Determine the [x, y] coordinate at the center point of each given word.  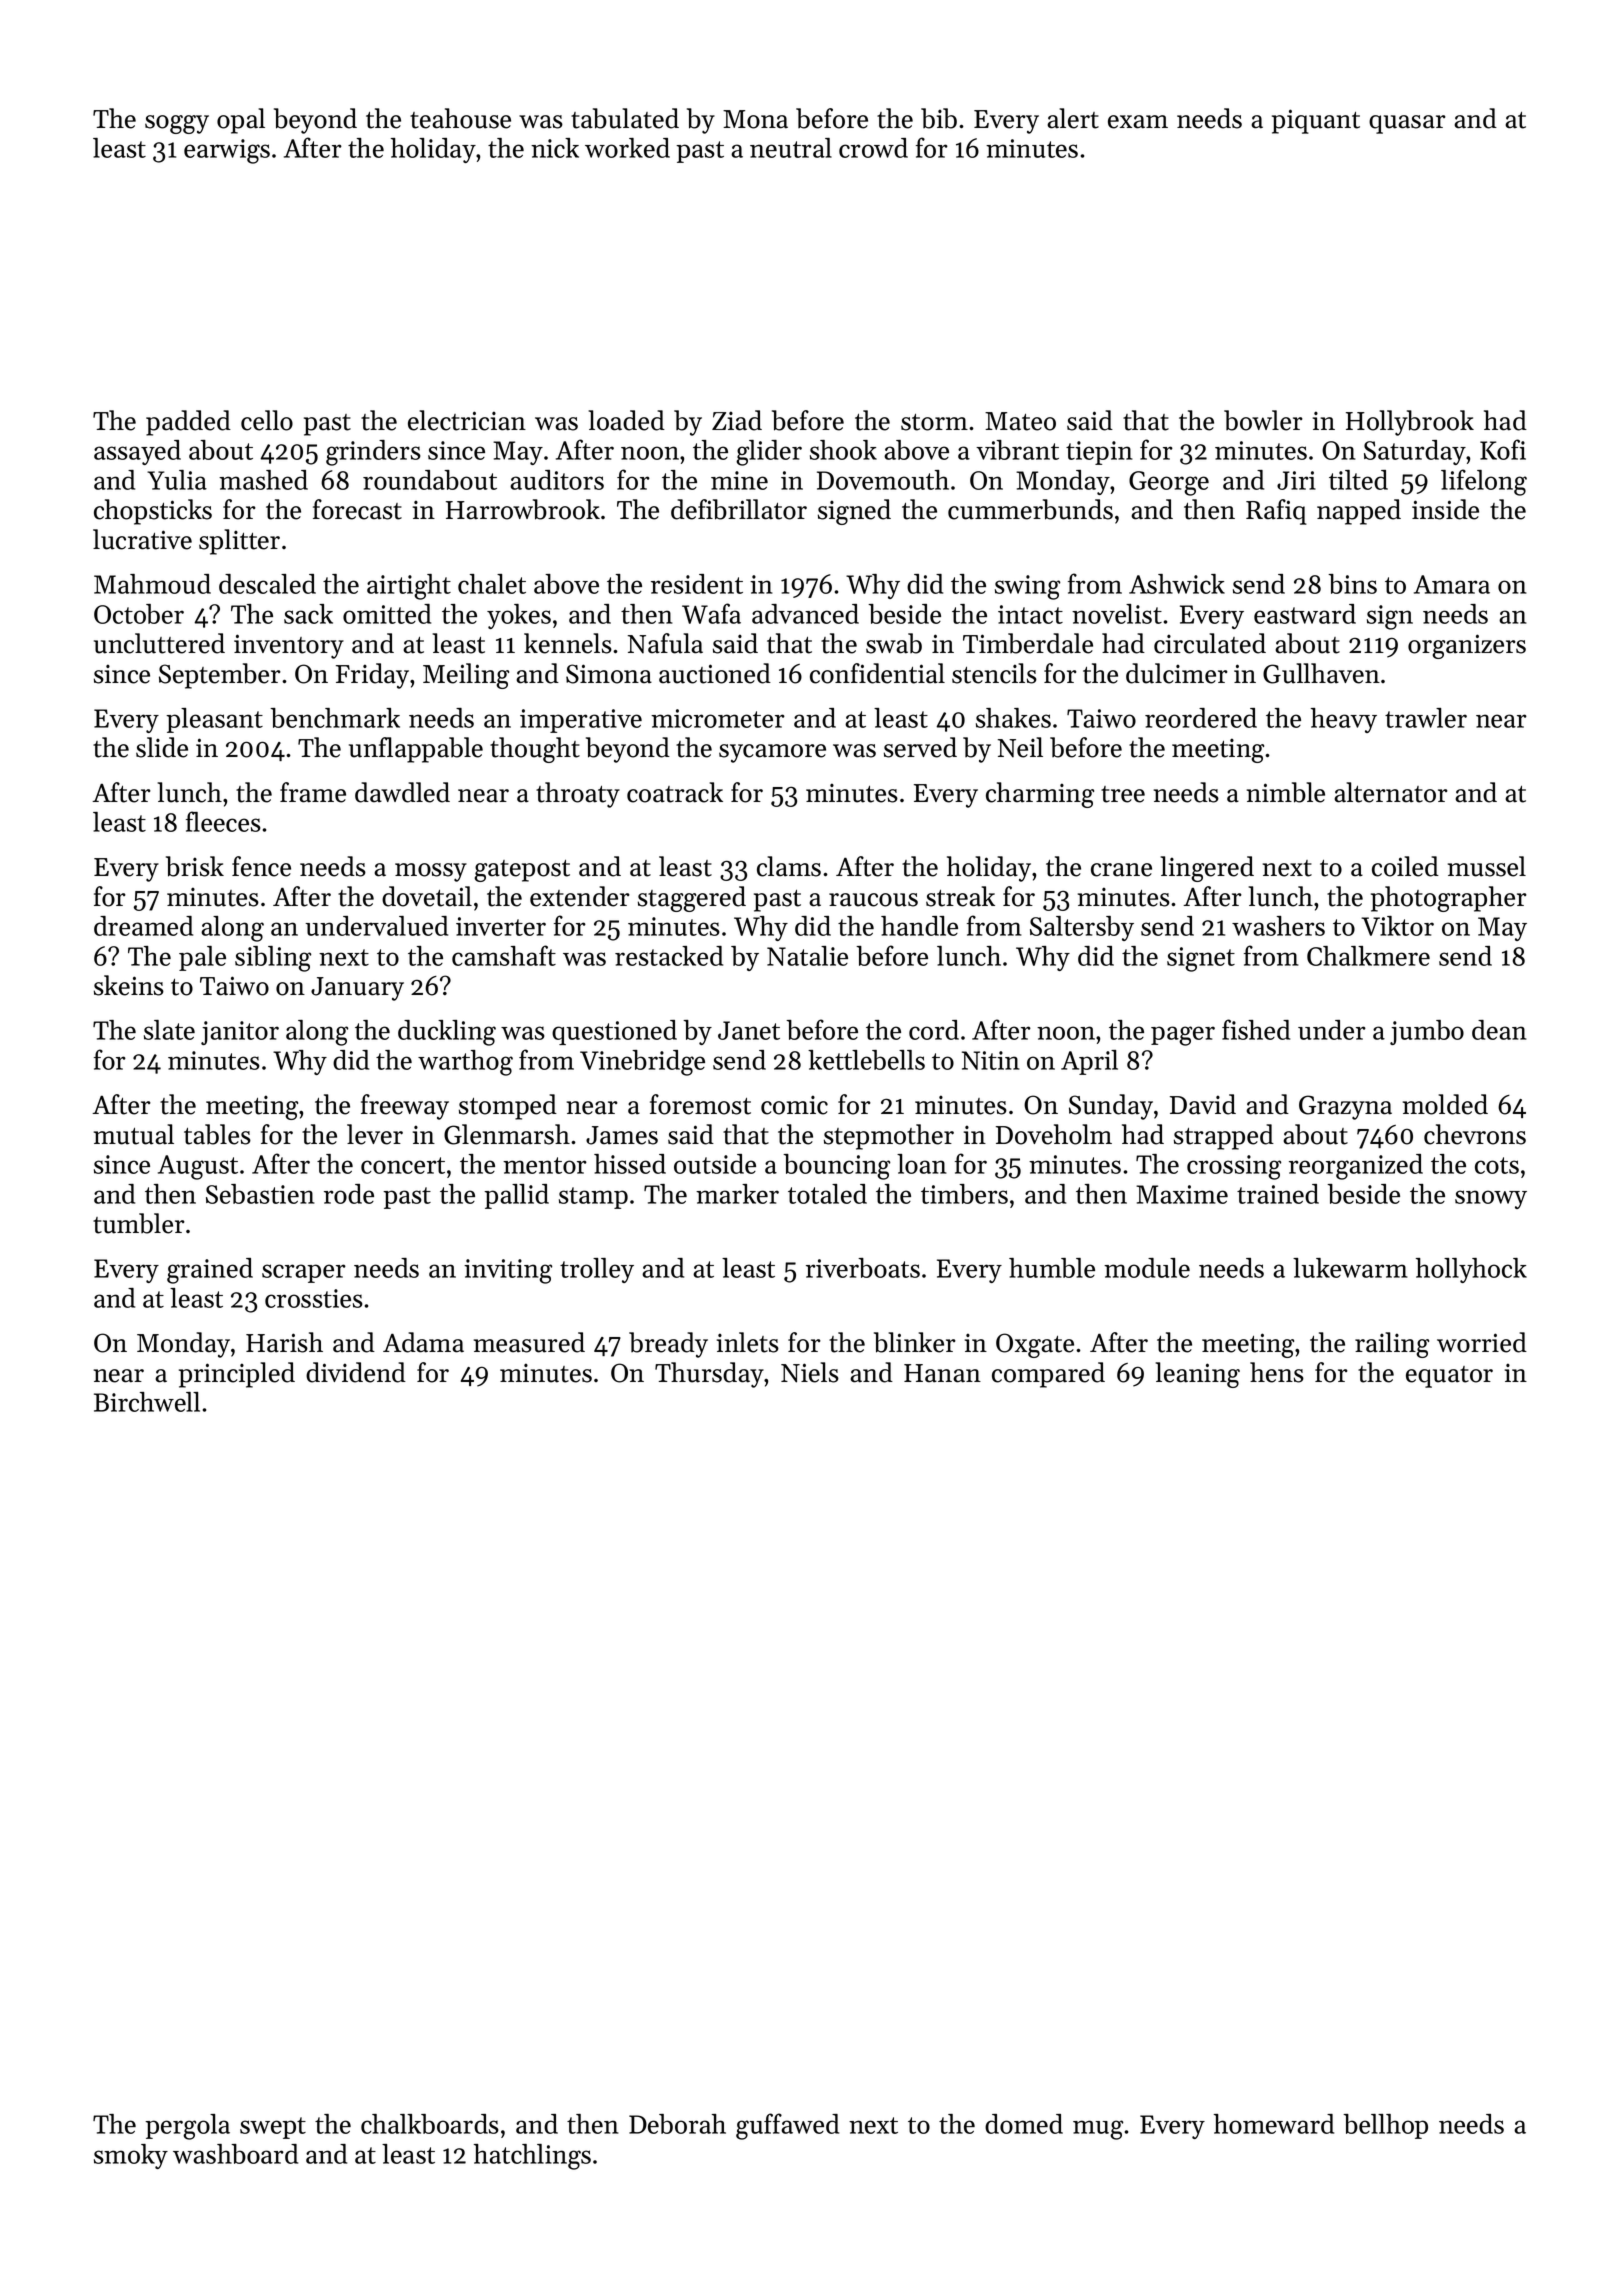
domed [1024, 2124]
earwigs [227, 151]
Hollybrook [1410, 423]
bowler [1263, 420]
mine [739, 480]
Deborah [677, 2124]
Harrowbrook [523, 509]
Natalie [807, 956]
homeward [1274, 2124]
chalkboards [430, 2124]
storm [934, 422]
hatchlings [532, 2157]
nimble [1286, 792]
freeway [405, 1107]
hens [1277, 1372]
